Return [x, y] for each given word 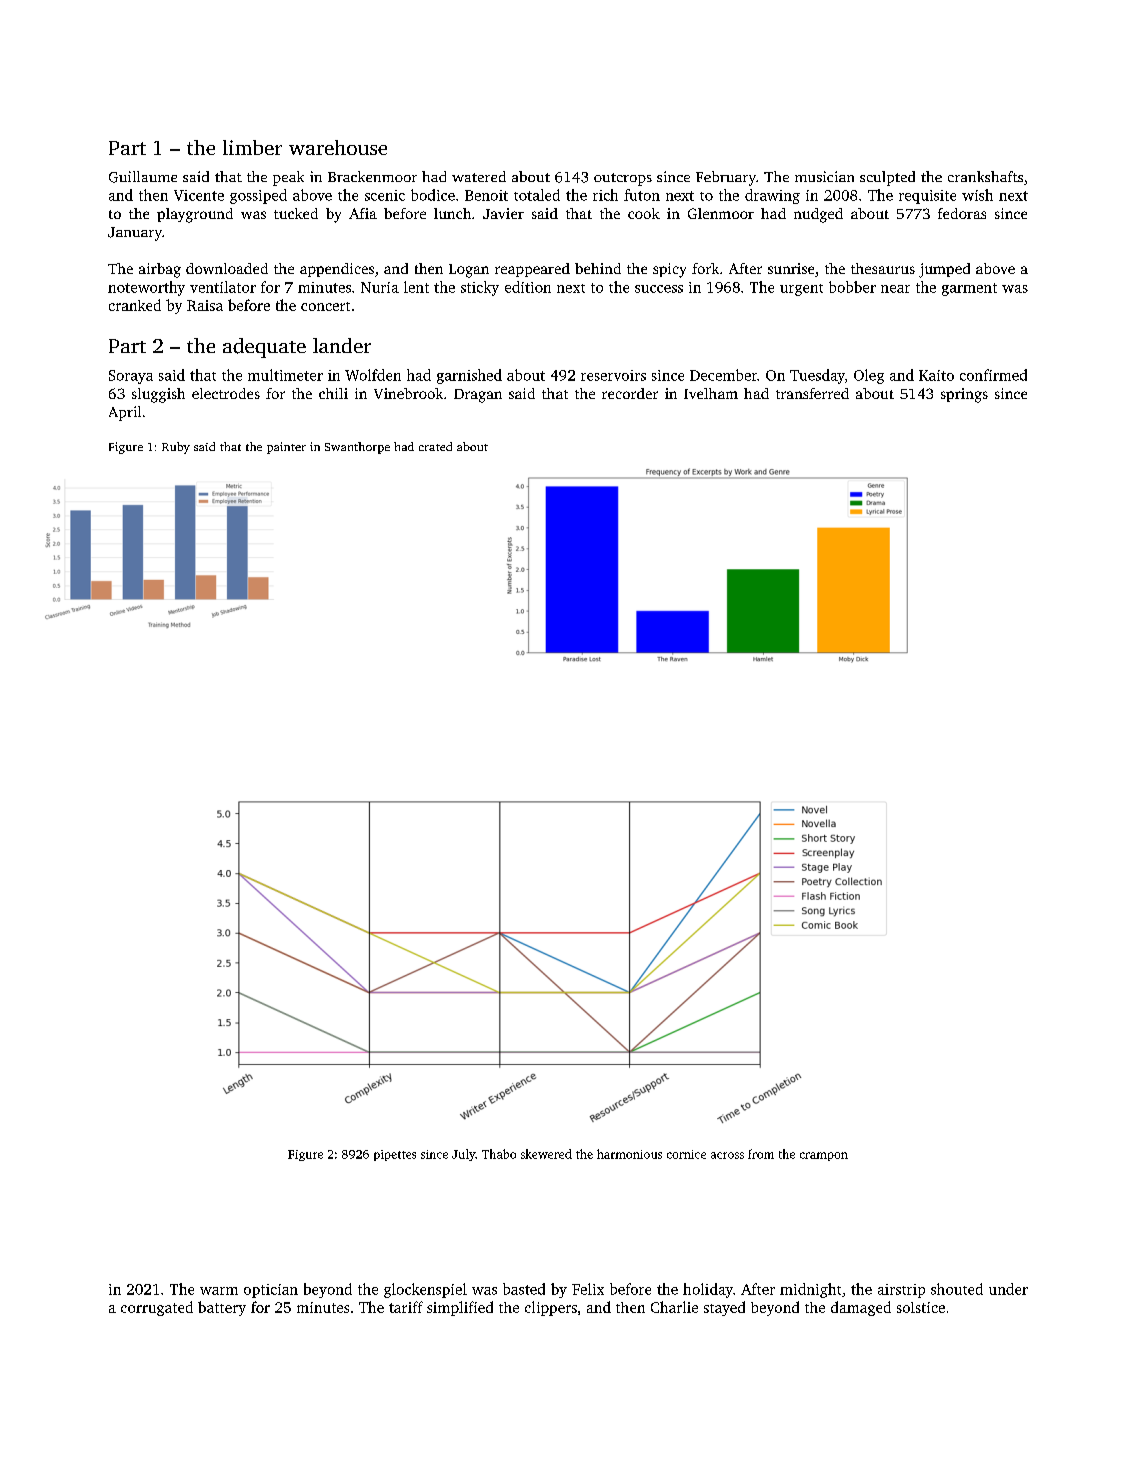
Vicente [199, 195]
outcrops [623, 179]
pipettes [395, 1155]
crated [435, 446]
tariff [406, 1307]
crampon [824, 1156]
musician [824, 176]
